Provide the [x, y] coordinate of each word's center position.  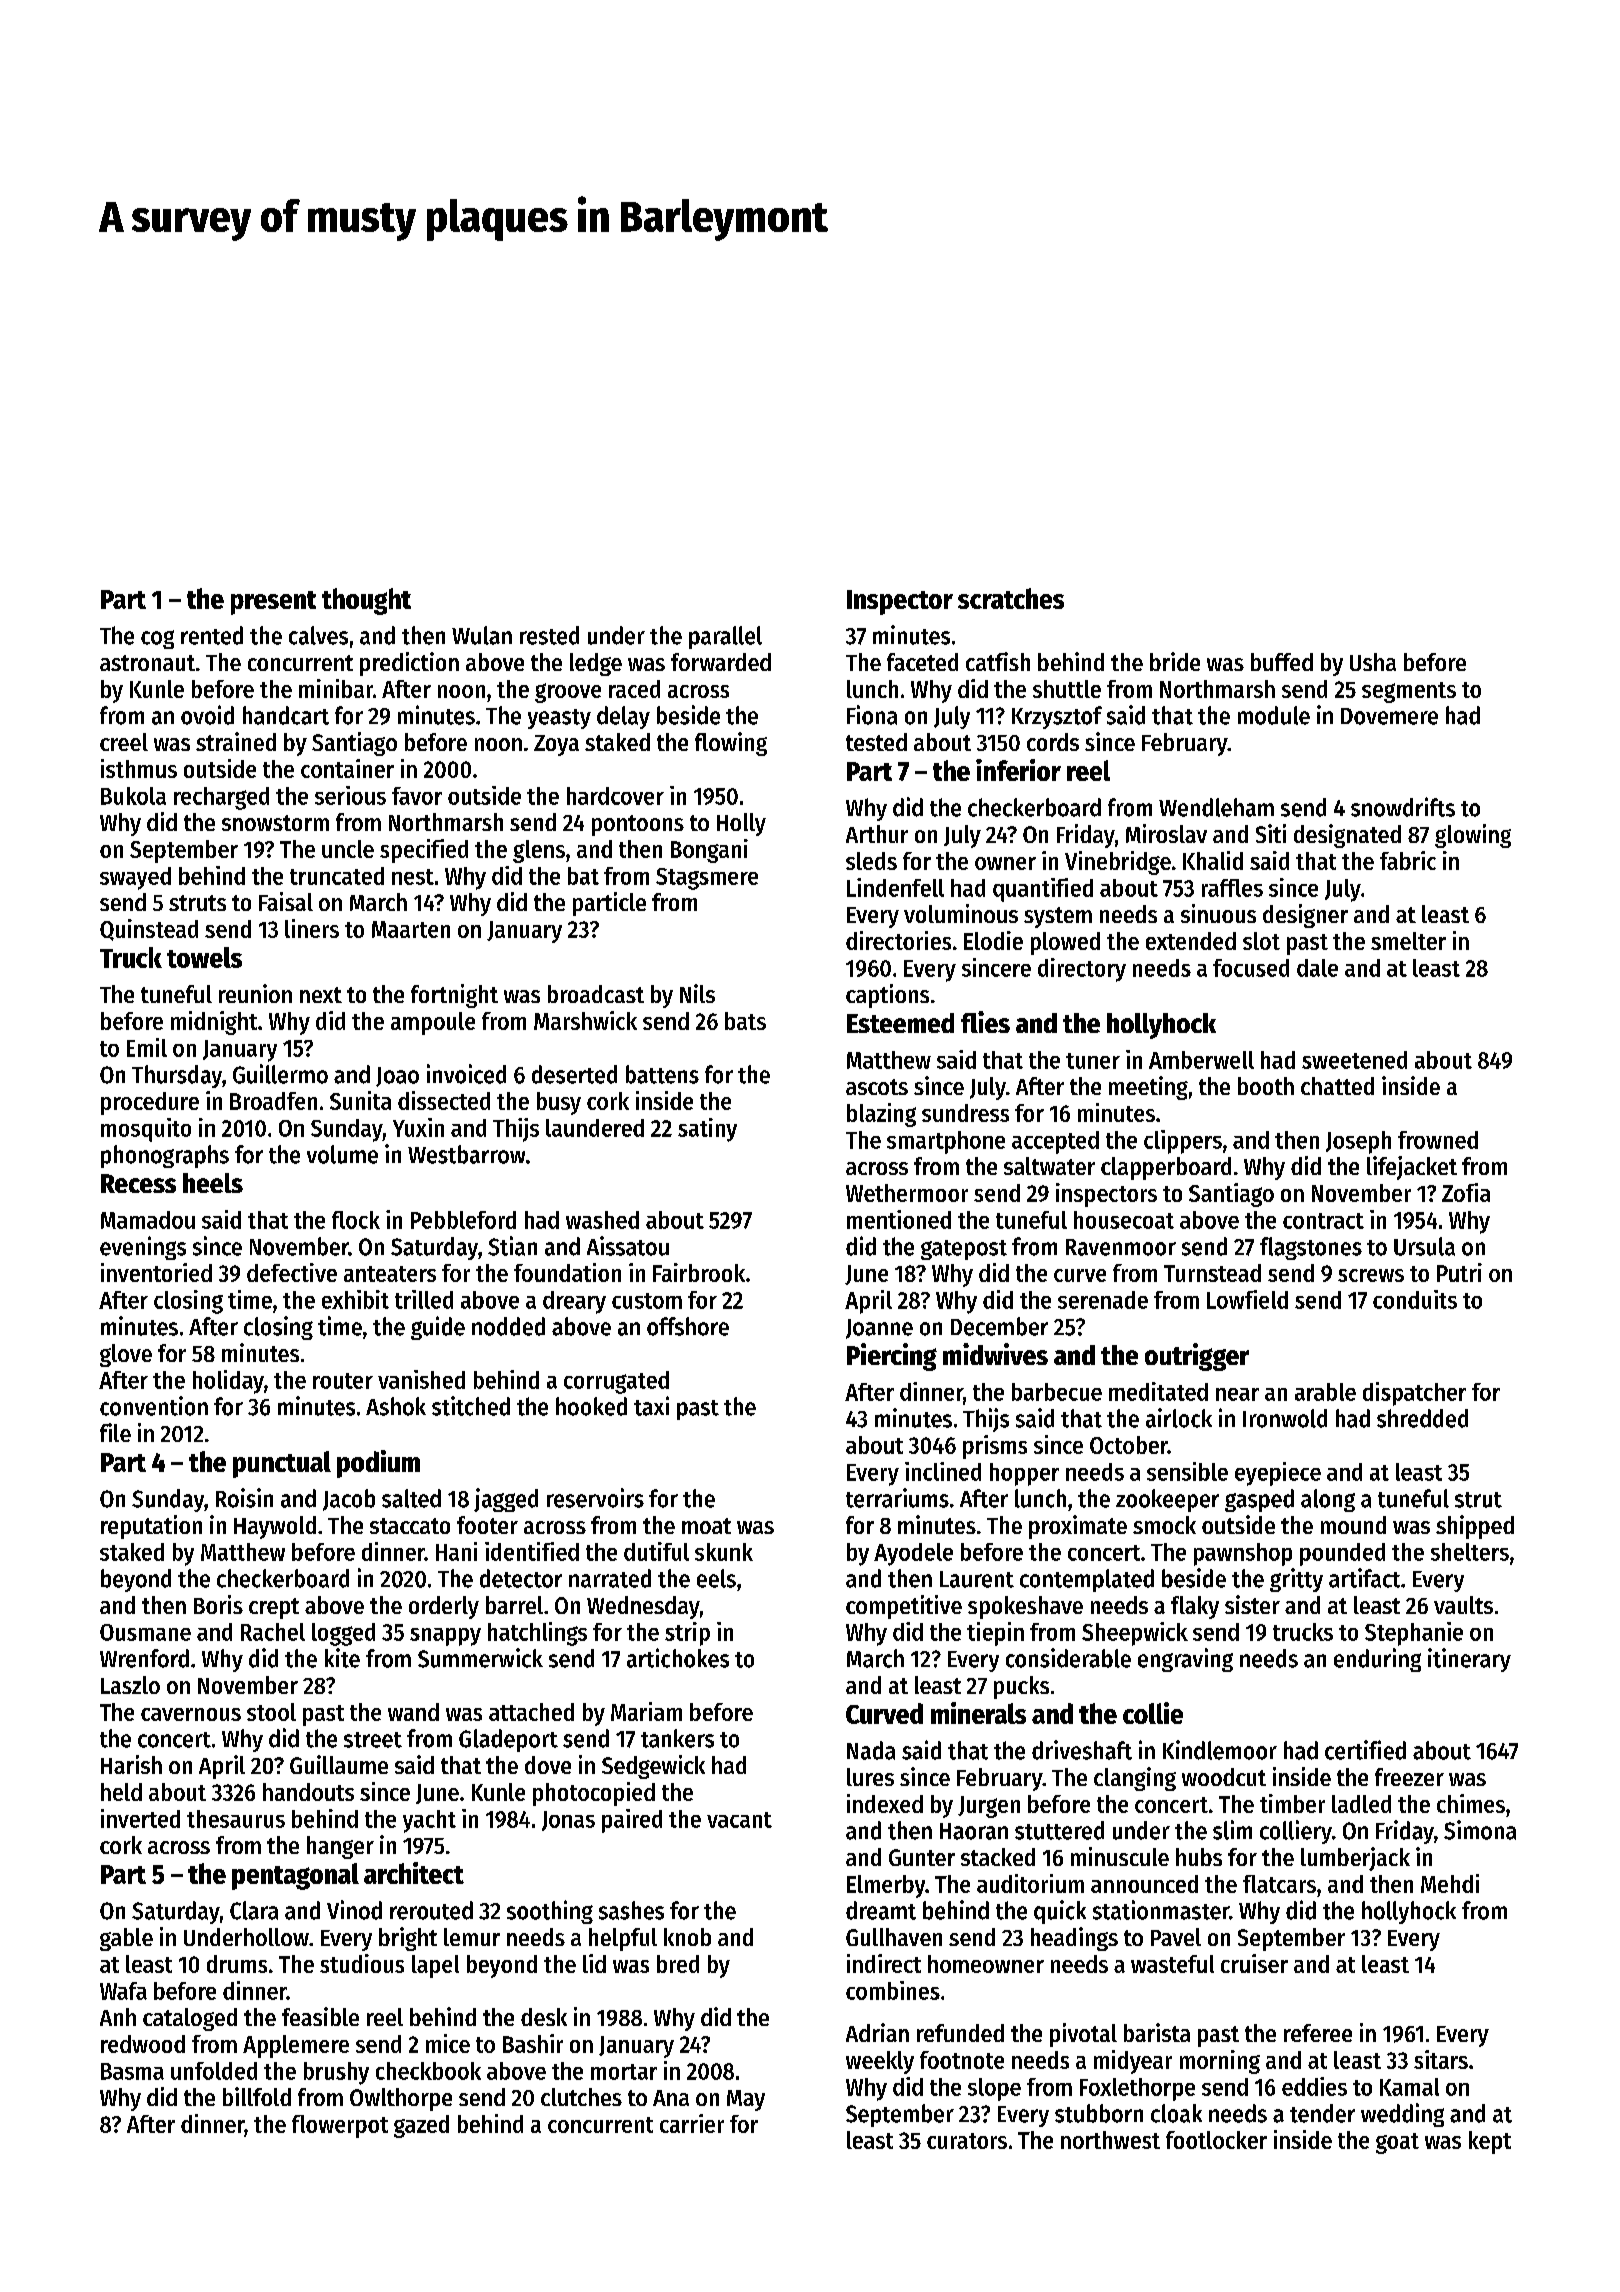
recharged [221, 798]
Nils [697, 993]
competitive [904, 1607]
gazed [421, 2126]
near [1237, 1394]
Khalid [1213, 860]
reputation [151, 1527]
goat [1397, 2143]
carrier [692, 2123]
